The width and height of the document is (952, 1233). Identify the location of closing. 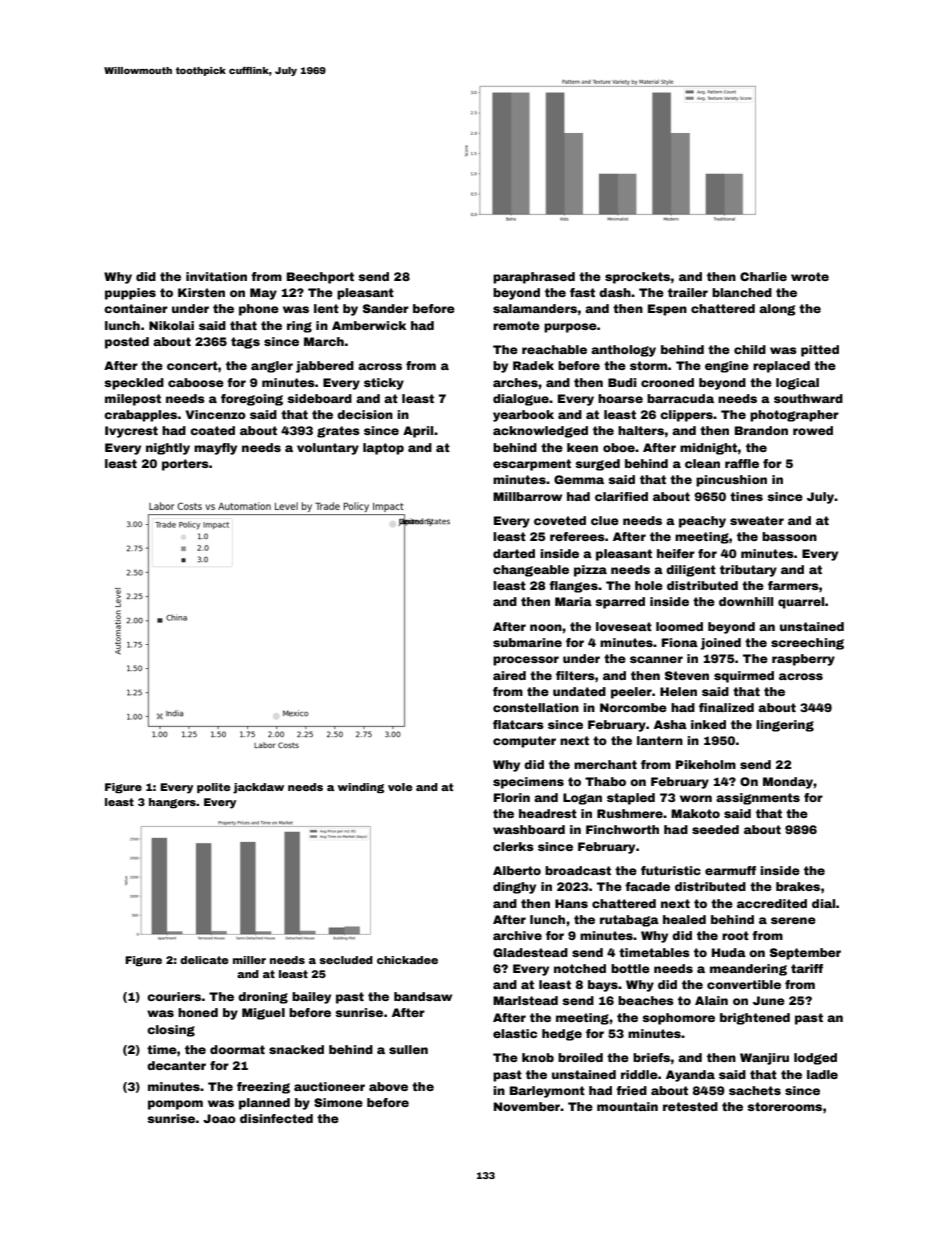
(171, 1031).
